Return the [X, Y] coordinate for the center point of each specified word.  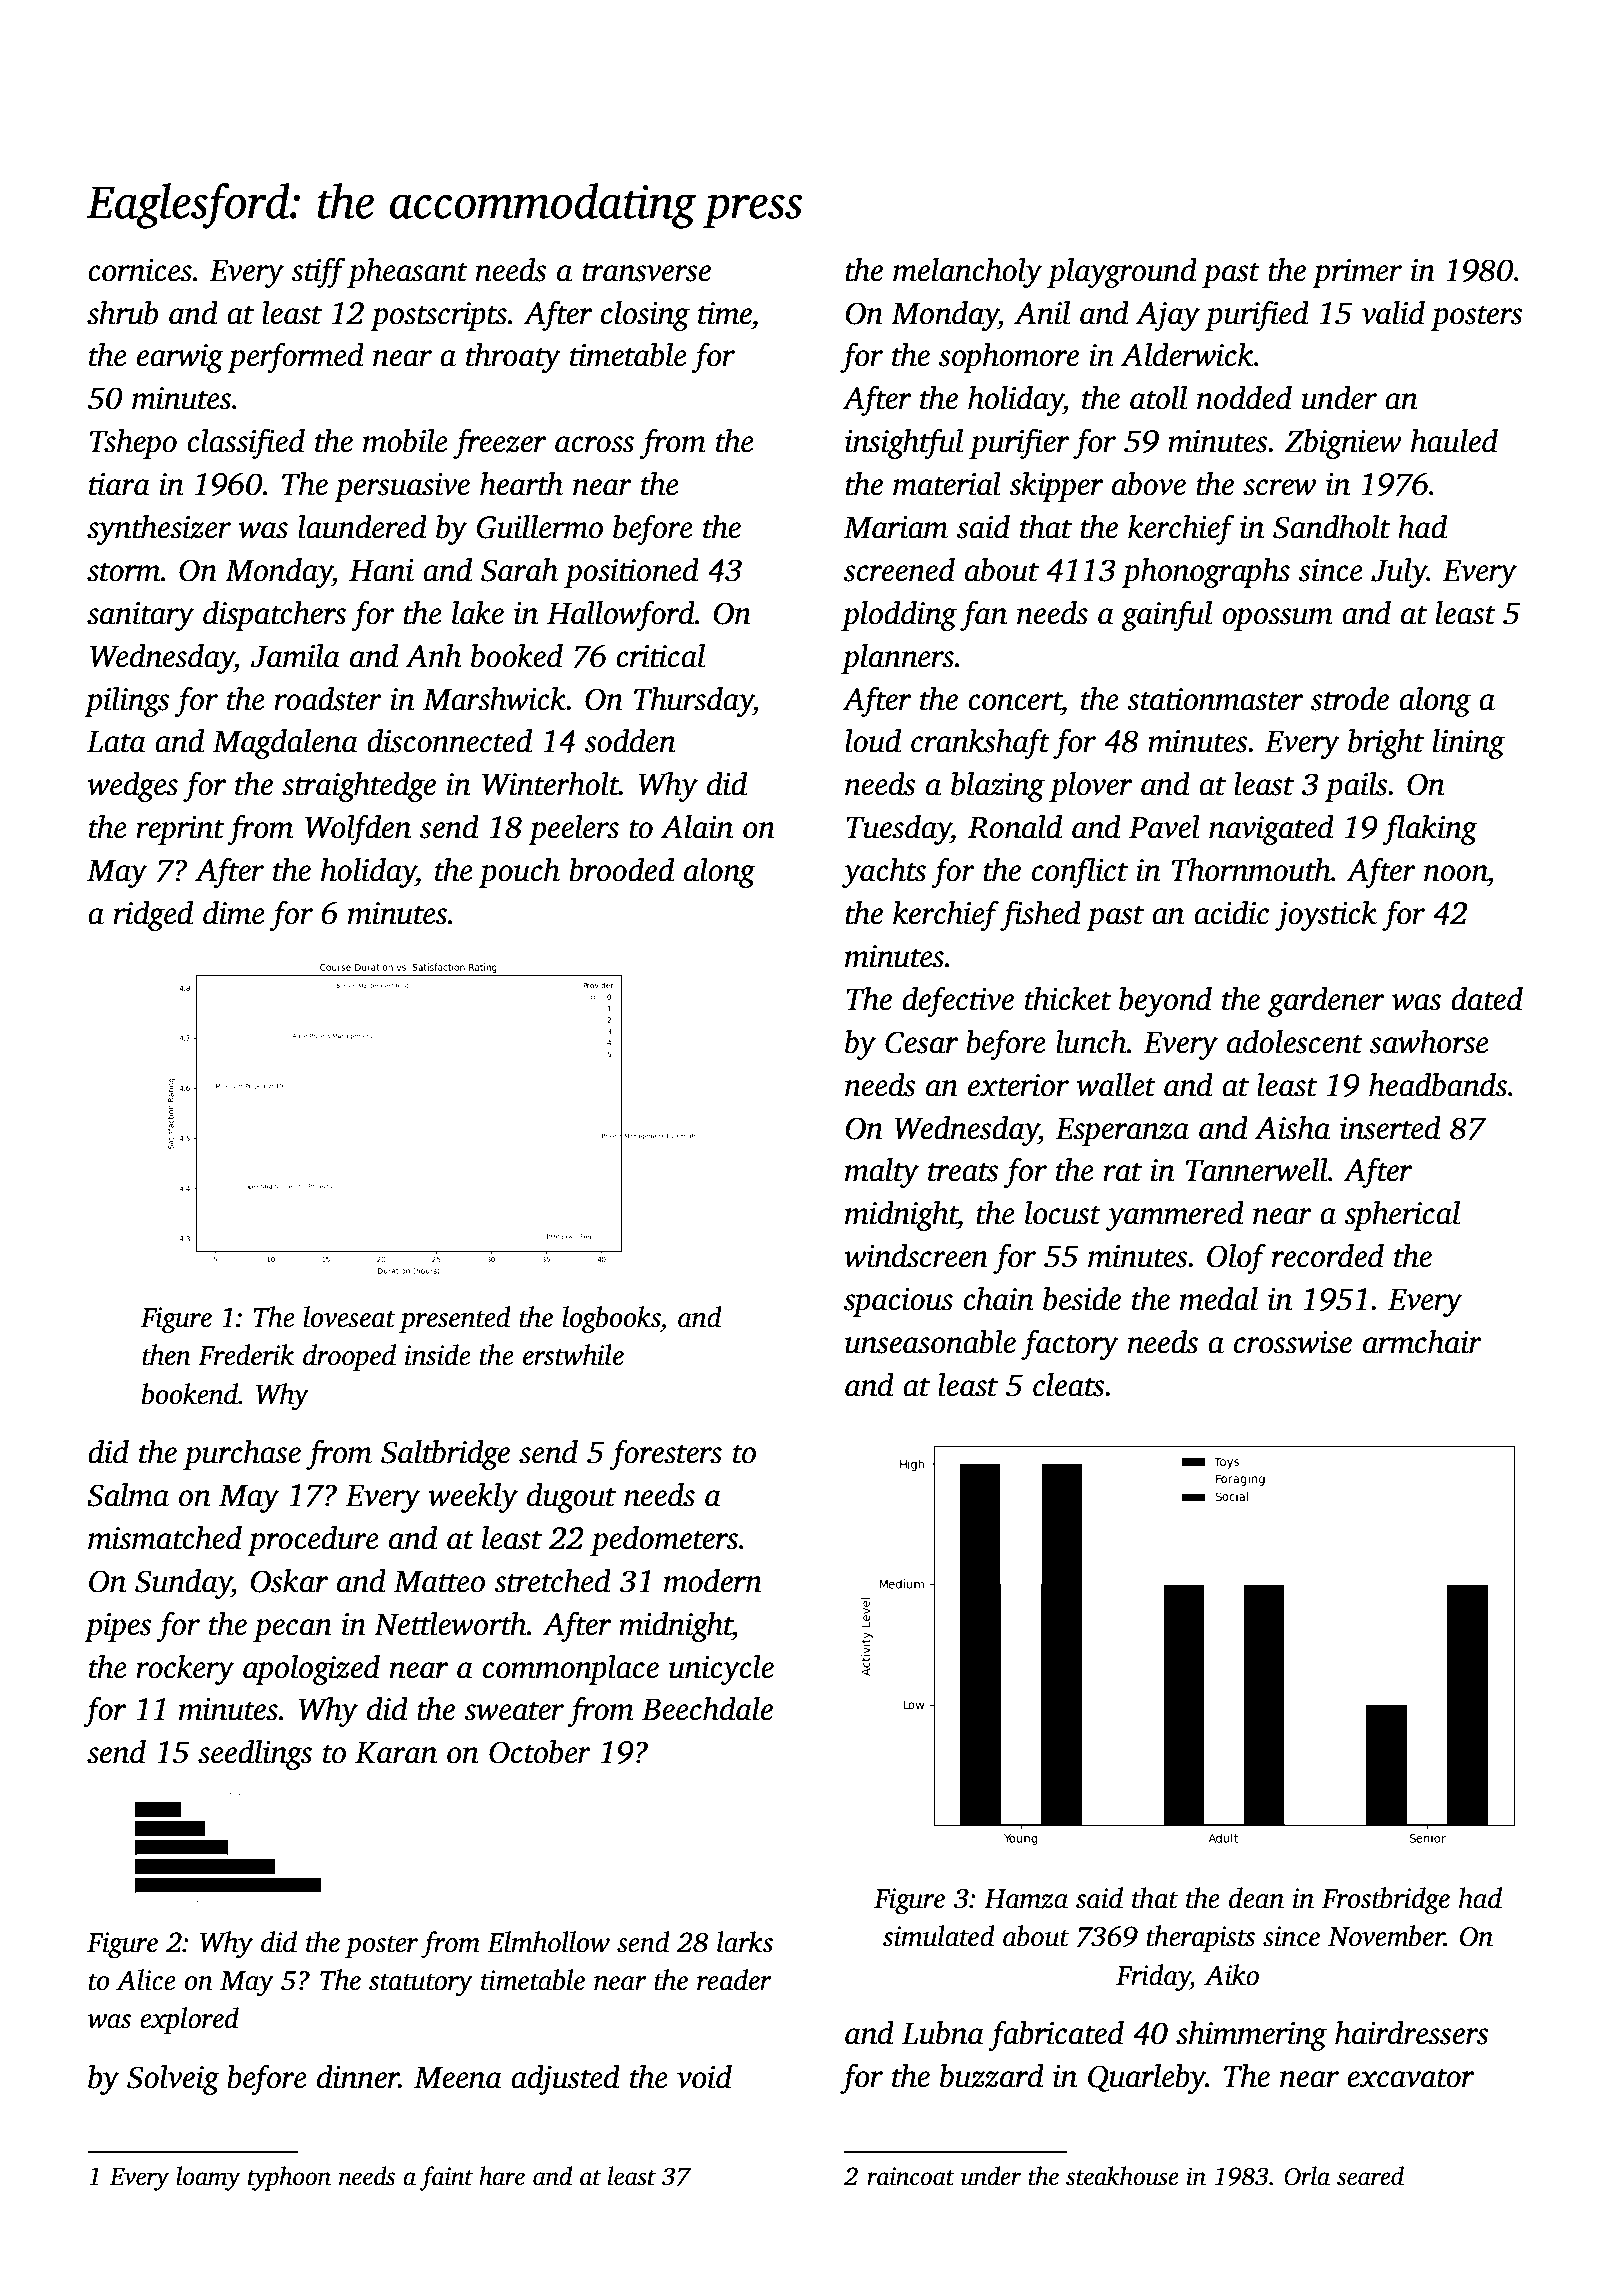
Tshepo [133, 444]
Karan [396, 1753]
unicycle [721, 1670]
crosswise [1293, 1342]
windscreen [916, 1256]
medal [1219, 1299]
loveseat [349, 1317]
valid [1393, 313]
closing [645, 316]
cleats [1069, 1385]
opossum [1277, 619]
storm [124, 572]
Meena [458, 2078]
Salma [128, 1495]
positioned [631, 573]
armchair [1422, 1342]
